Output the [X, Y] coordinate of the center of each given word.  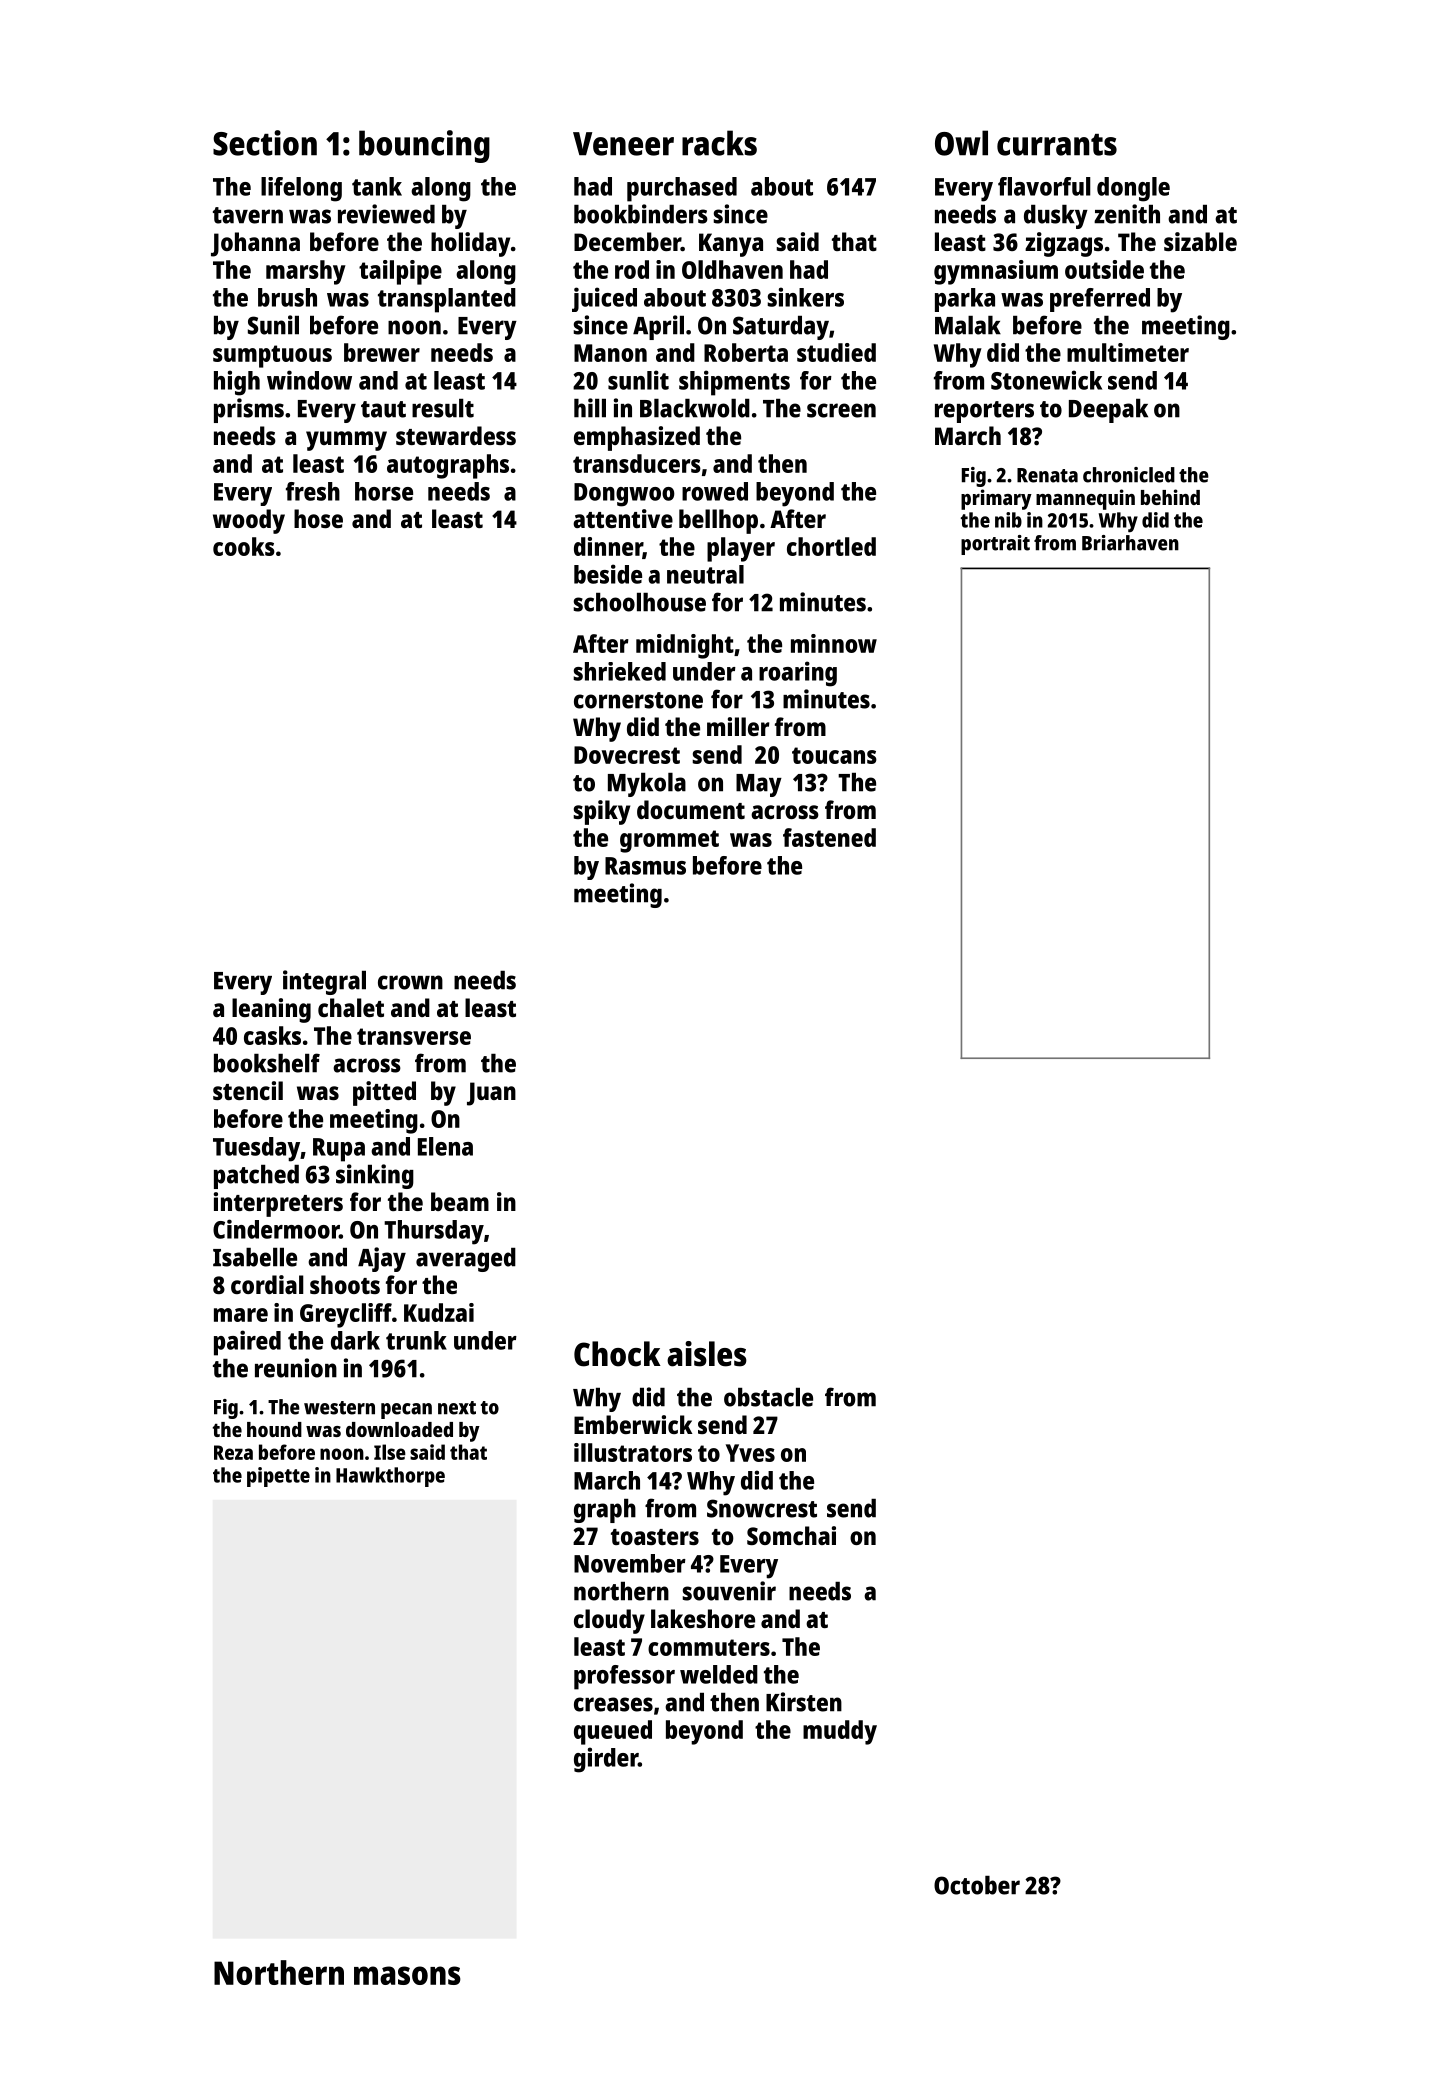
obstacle [768, 1397]
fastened [829, 837]
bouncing [424, 146]
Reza [233, 1452]
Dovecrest [627, 755]
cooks [244, 546]
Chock [617, 1354]
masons [407, 1975]
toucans [834, 755]
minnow [834, 643]
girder [606, 1760]
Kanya [731, 245]
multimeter [1128, 352]
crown [410, 982]
